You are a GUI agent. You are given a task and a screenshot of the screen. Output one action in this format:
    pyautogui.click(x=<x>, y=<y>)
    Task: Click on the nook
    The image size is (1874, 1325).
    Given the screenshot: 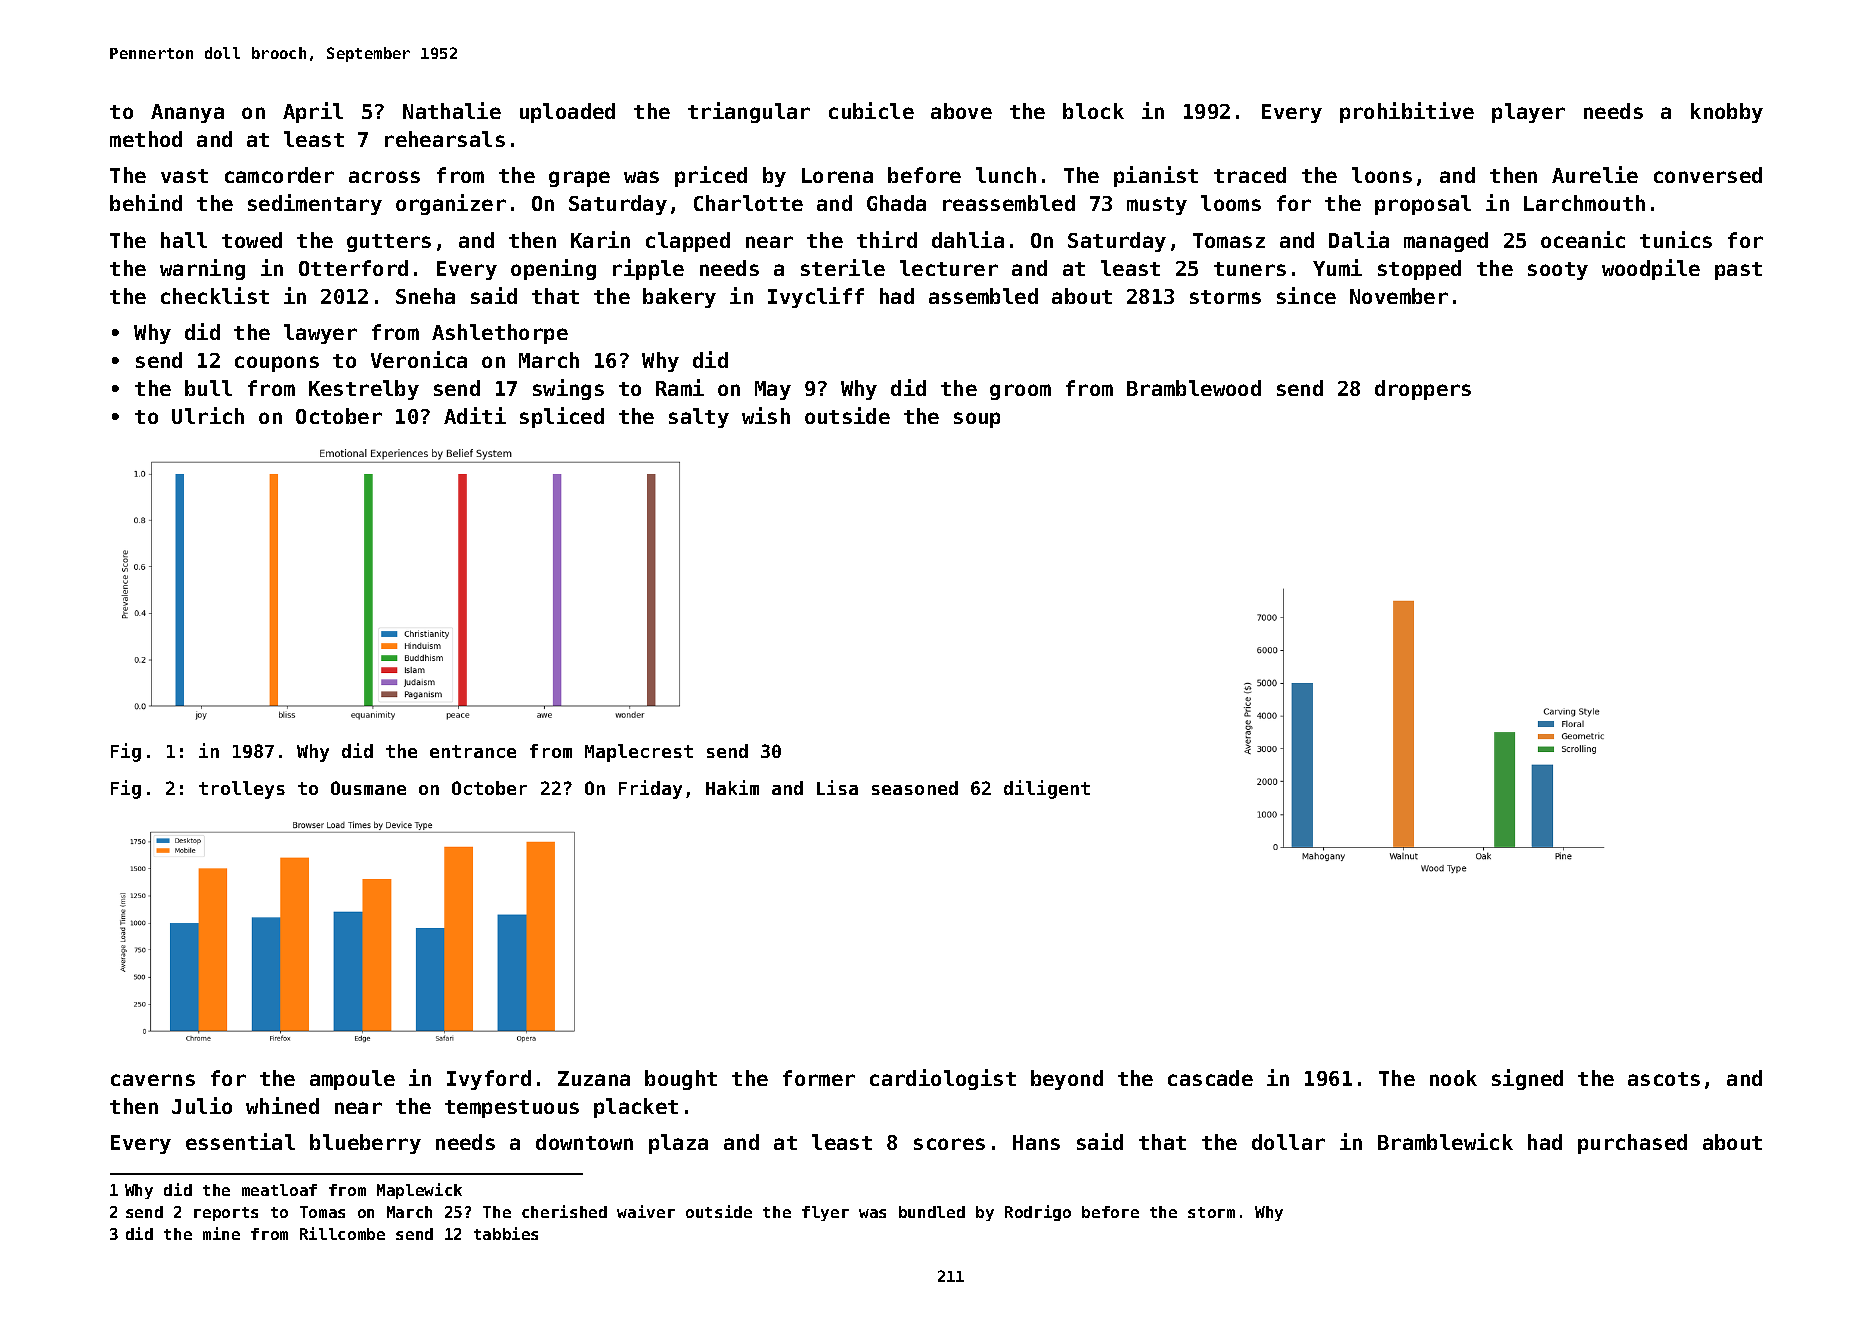 What is the action you would take?
    pyautogui.click(x=1453, y=1078)
